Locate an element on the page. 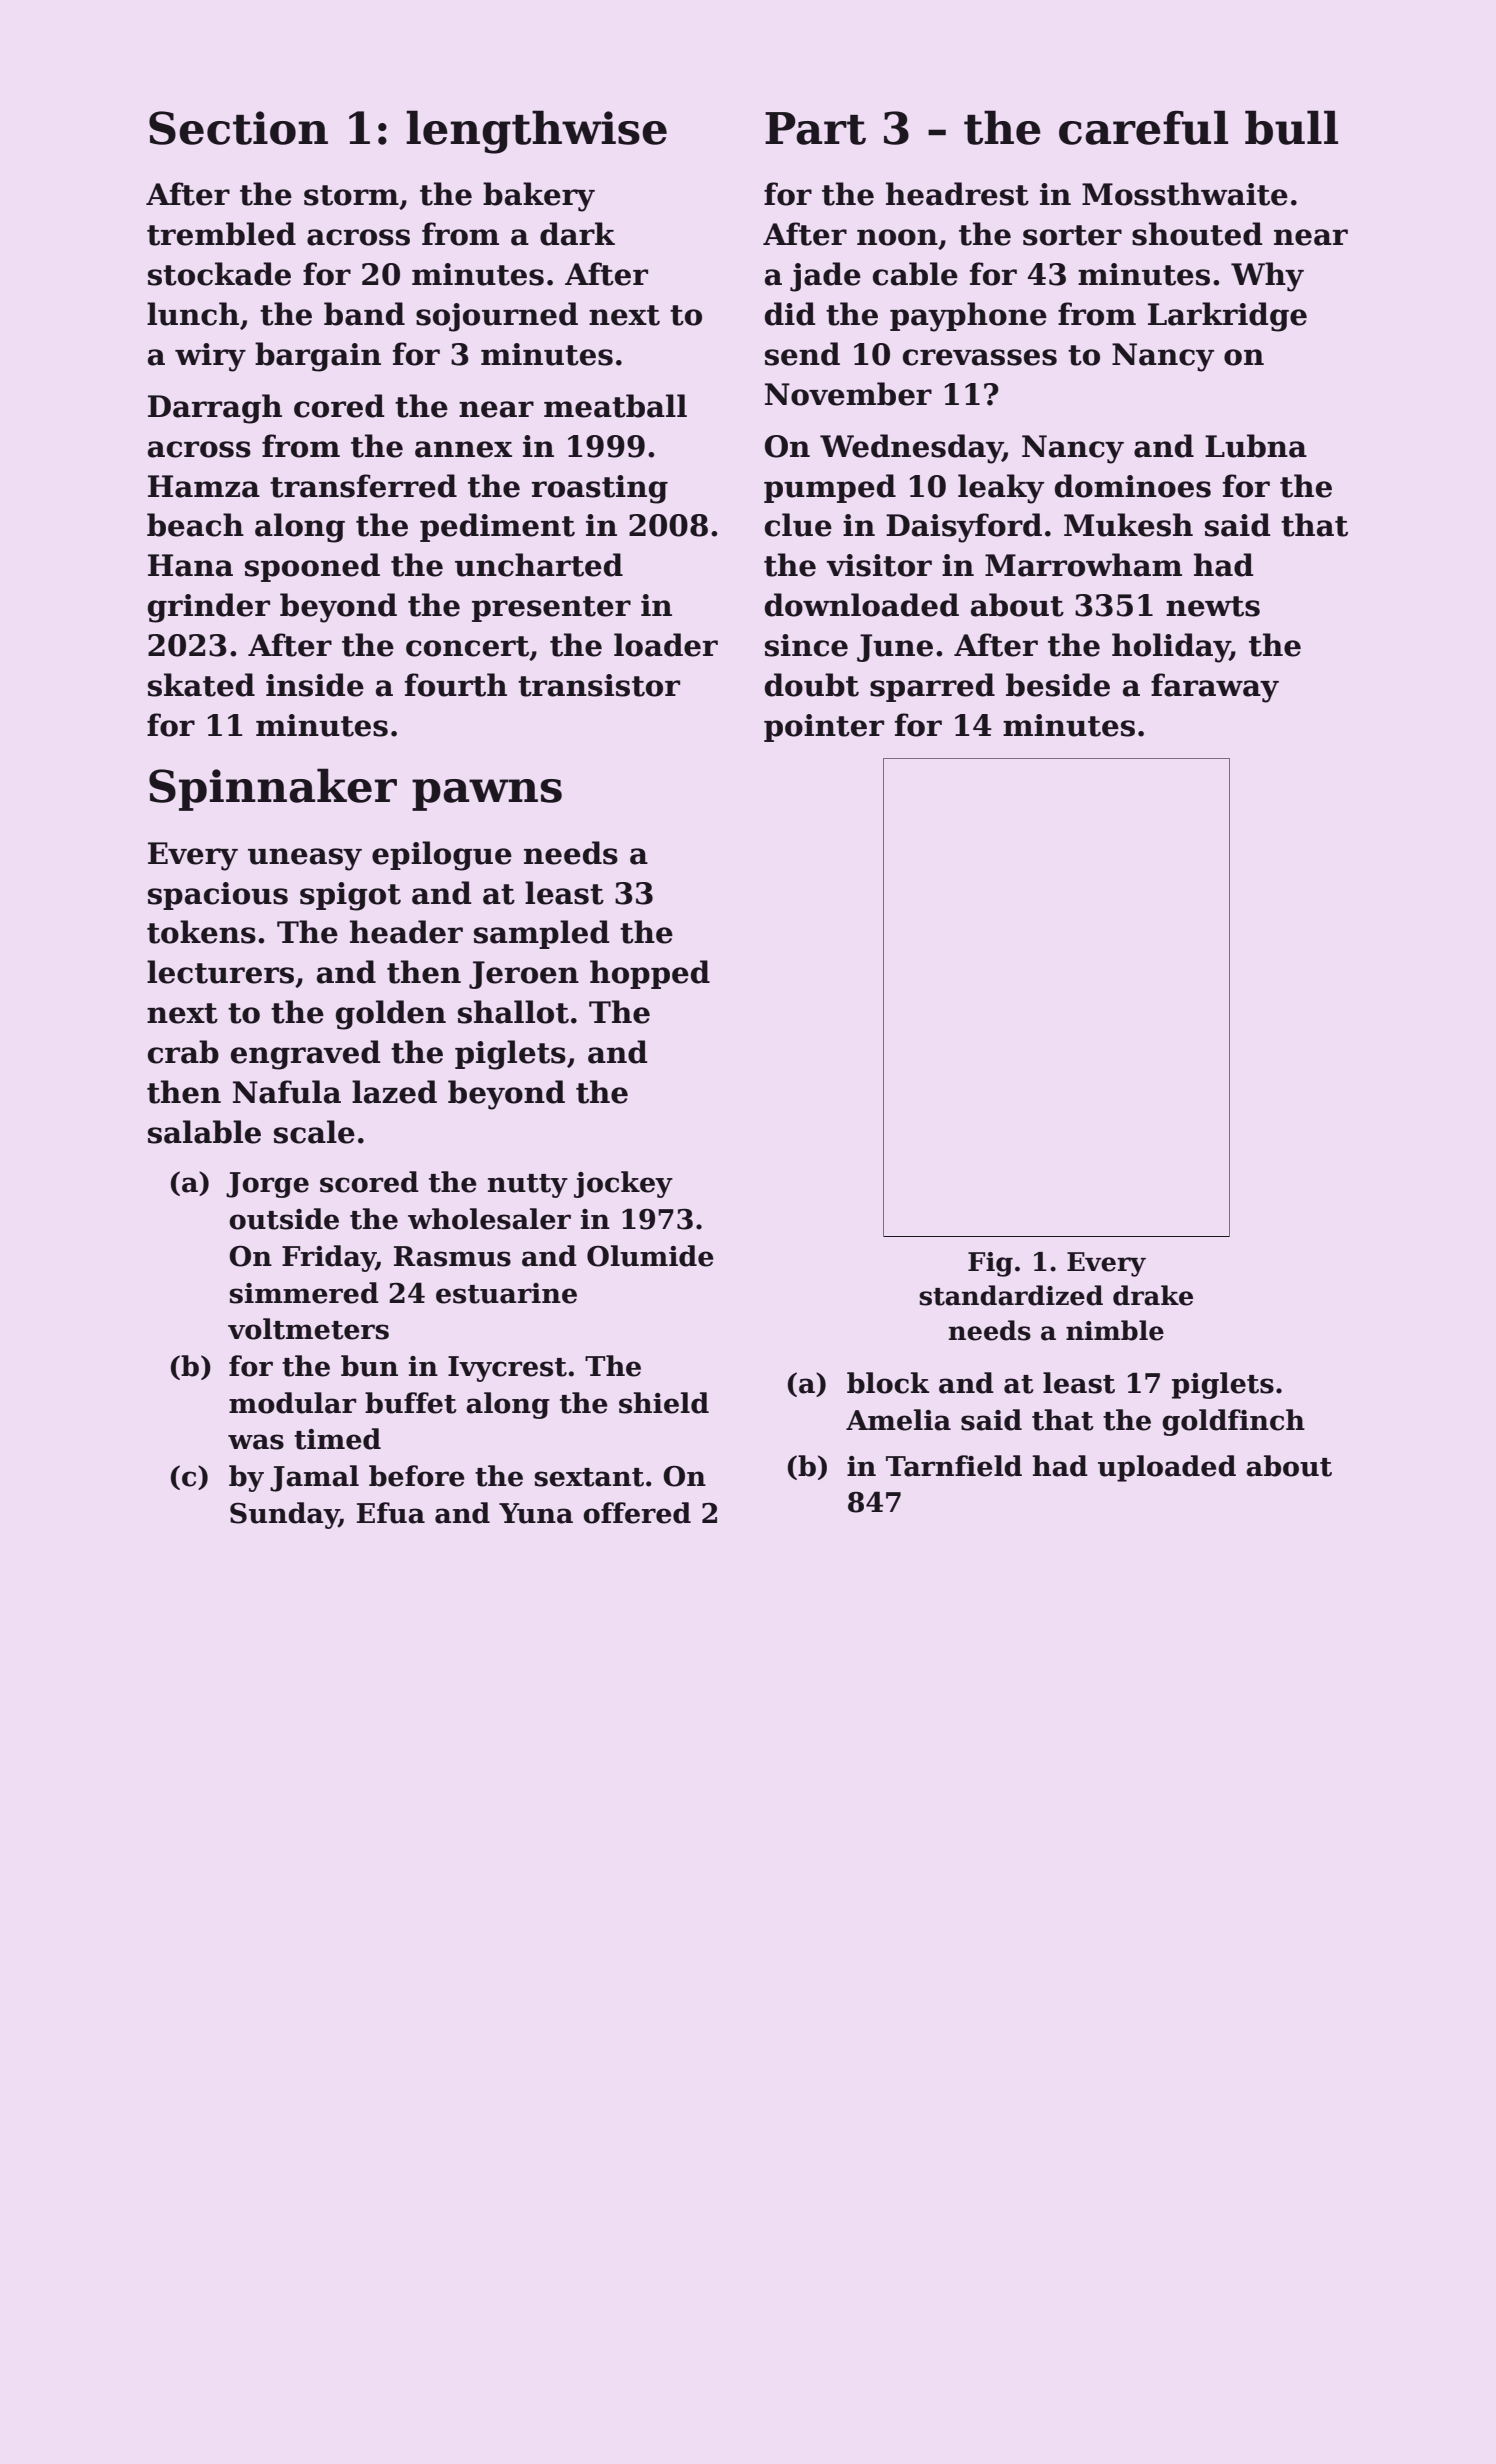 This document has width=1496, height=2464. lengthwise is located at coordinates (536, 132).
